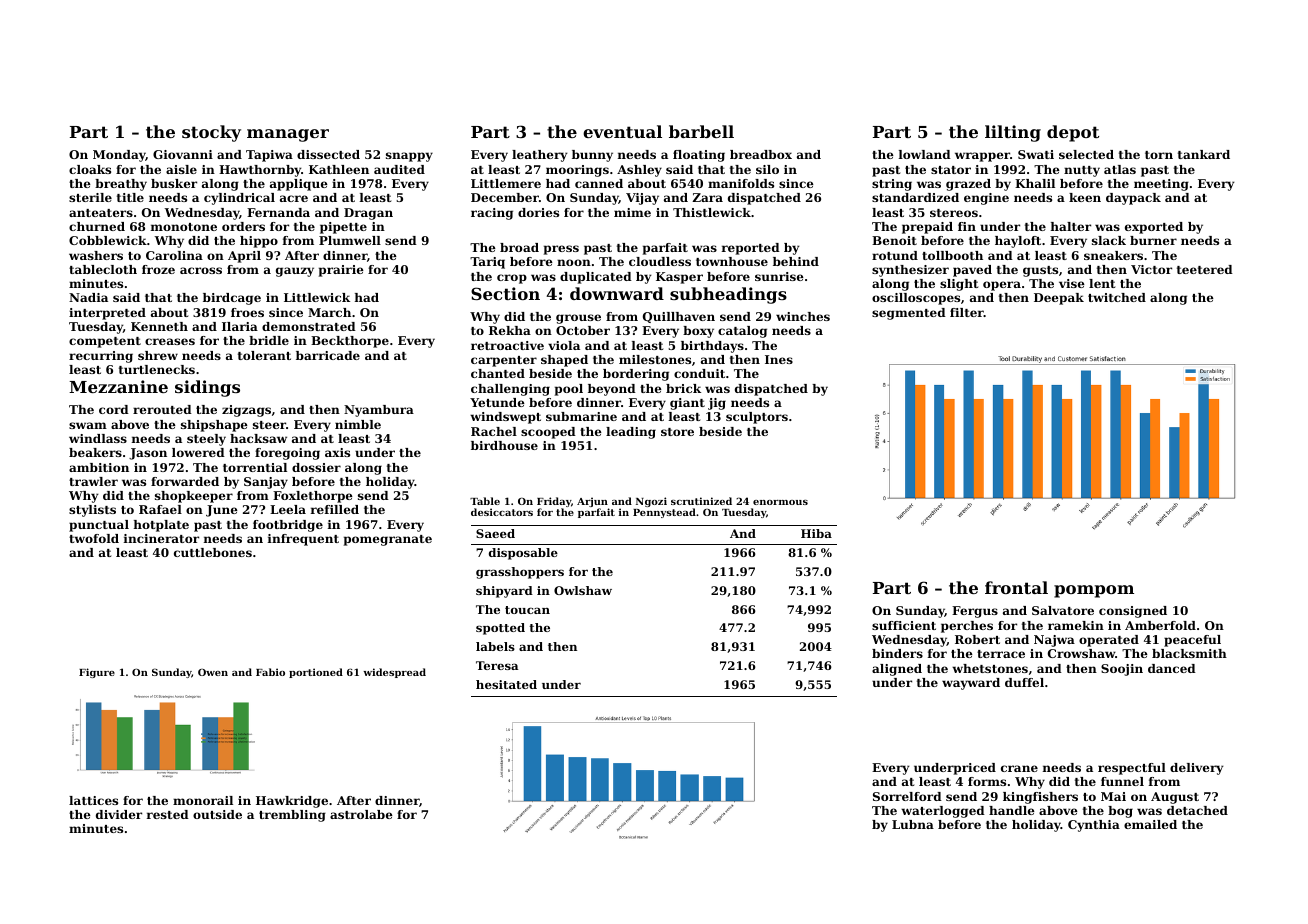 This screenshot has width=1308, height=924. I want to click on Pennystead, so click(664, 513).
